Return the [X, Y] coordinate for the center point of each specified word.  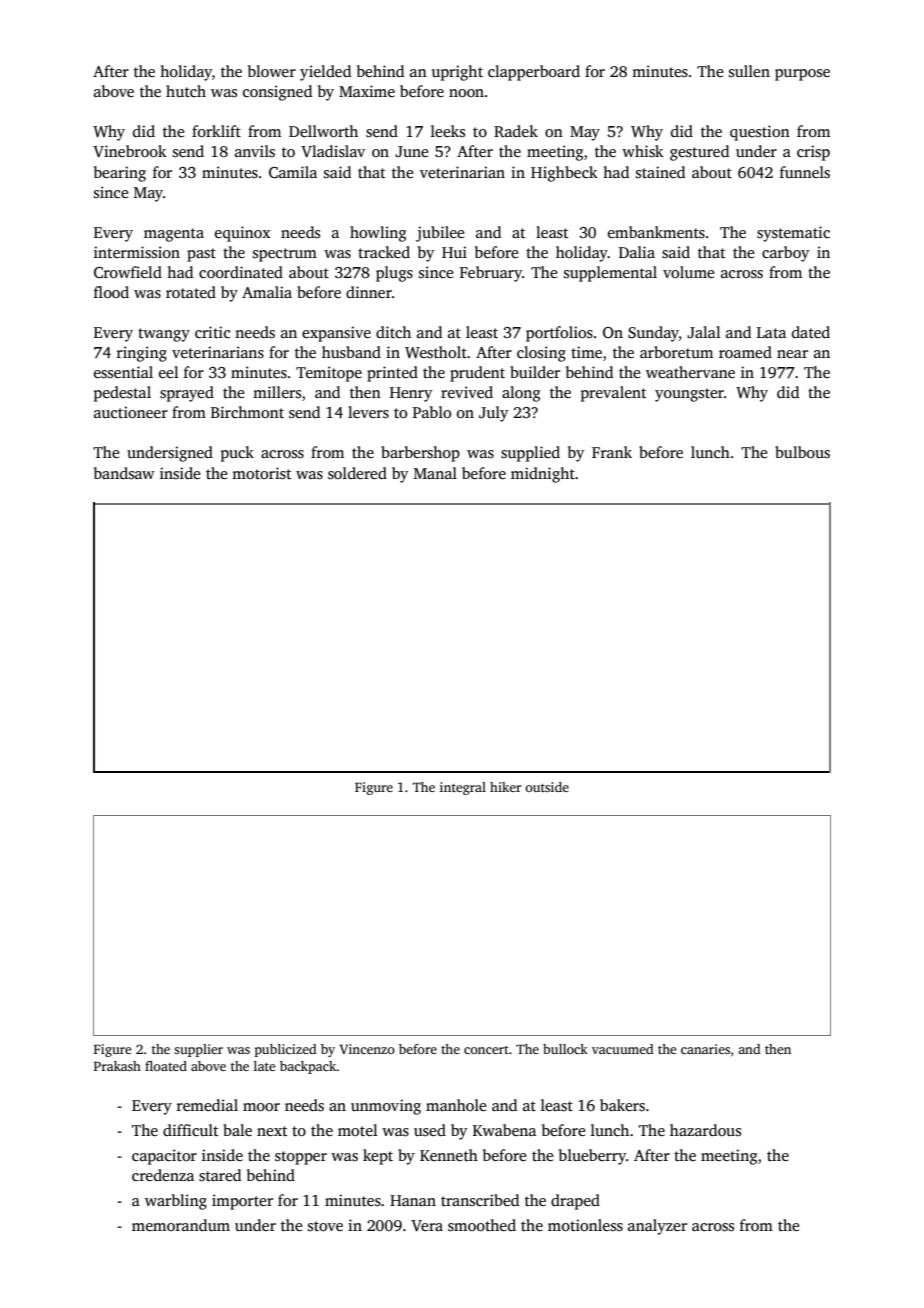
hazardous [705, 1130]
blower [272, 71]
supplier [198, 1050]
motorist [262, 473]
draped [575, 1202]
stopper [301, 1158]
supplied [530, 454]
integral [463, 788]
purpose [802, 75]
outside [547, 787]
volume [688, 272]
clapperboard [534, 73]
